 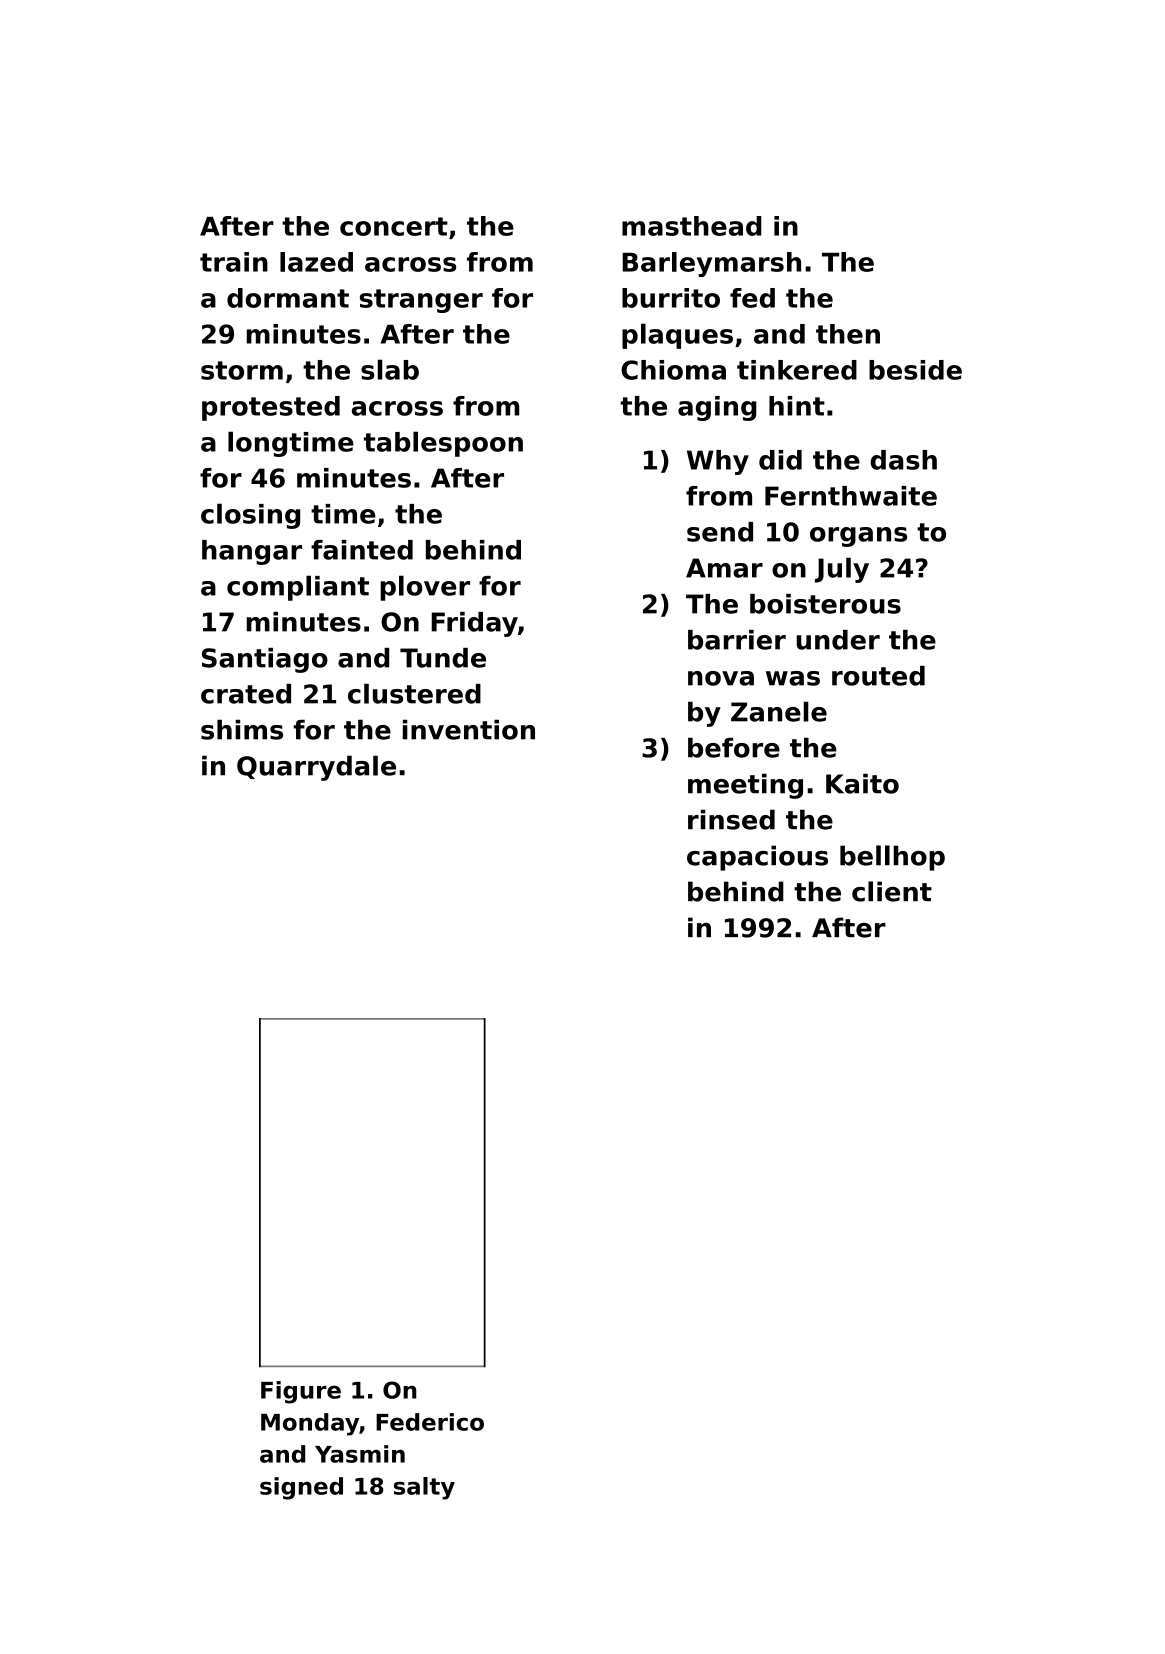 I want to click on Chioma, so click(x=673, y=370).
